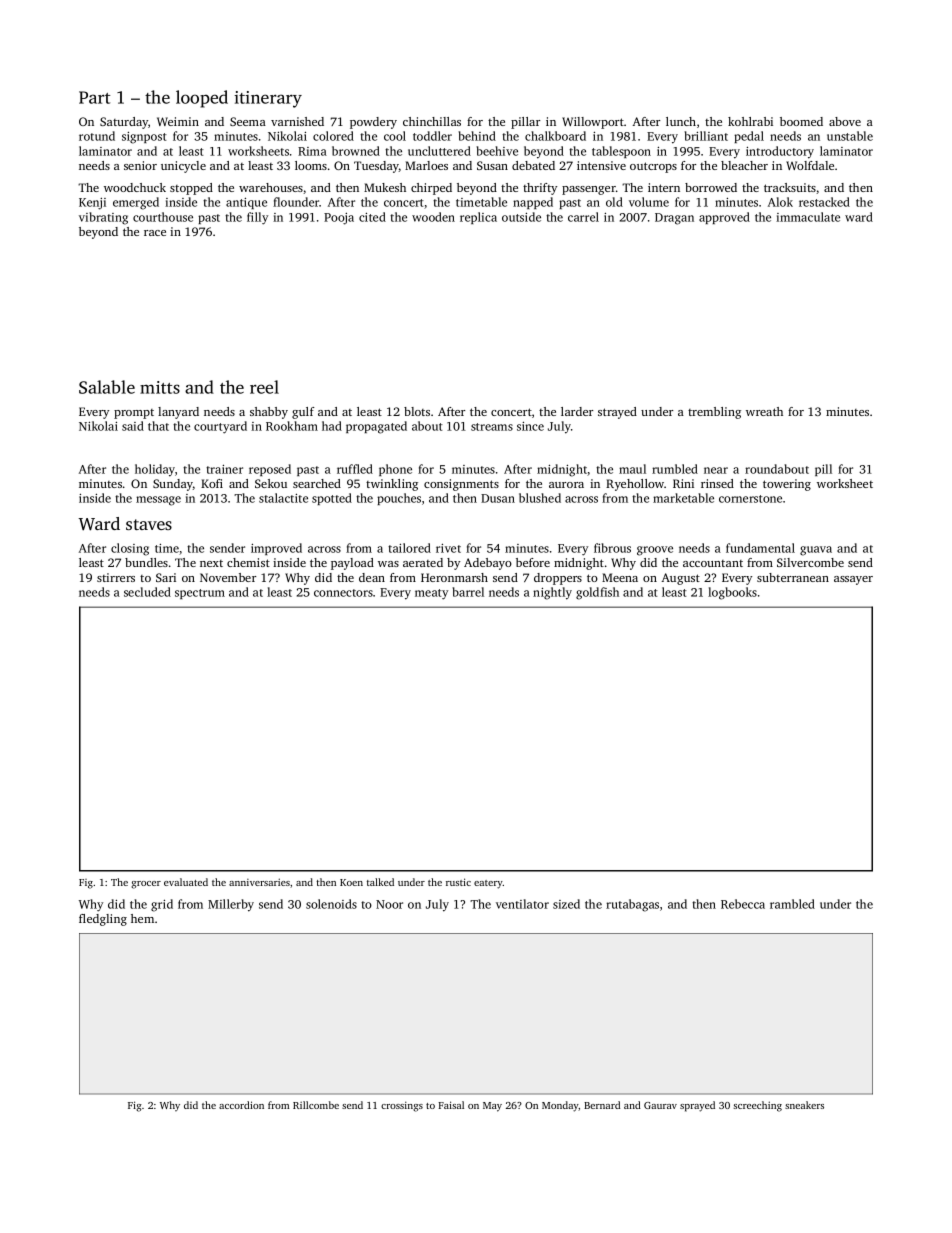 Image resolution: width=952 pixels, height=1233 pixels. I want to click on evaluated, so click(186, 882).
